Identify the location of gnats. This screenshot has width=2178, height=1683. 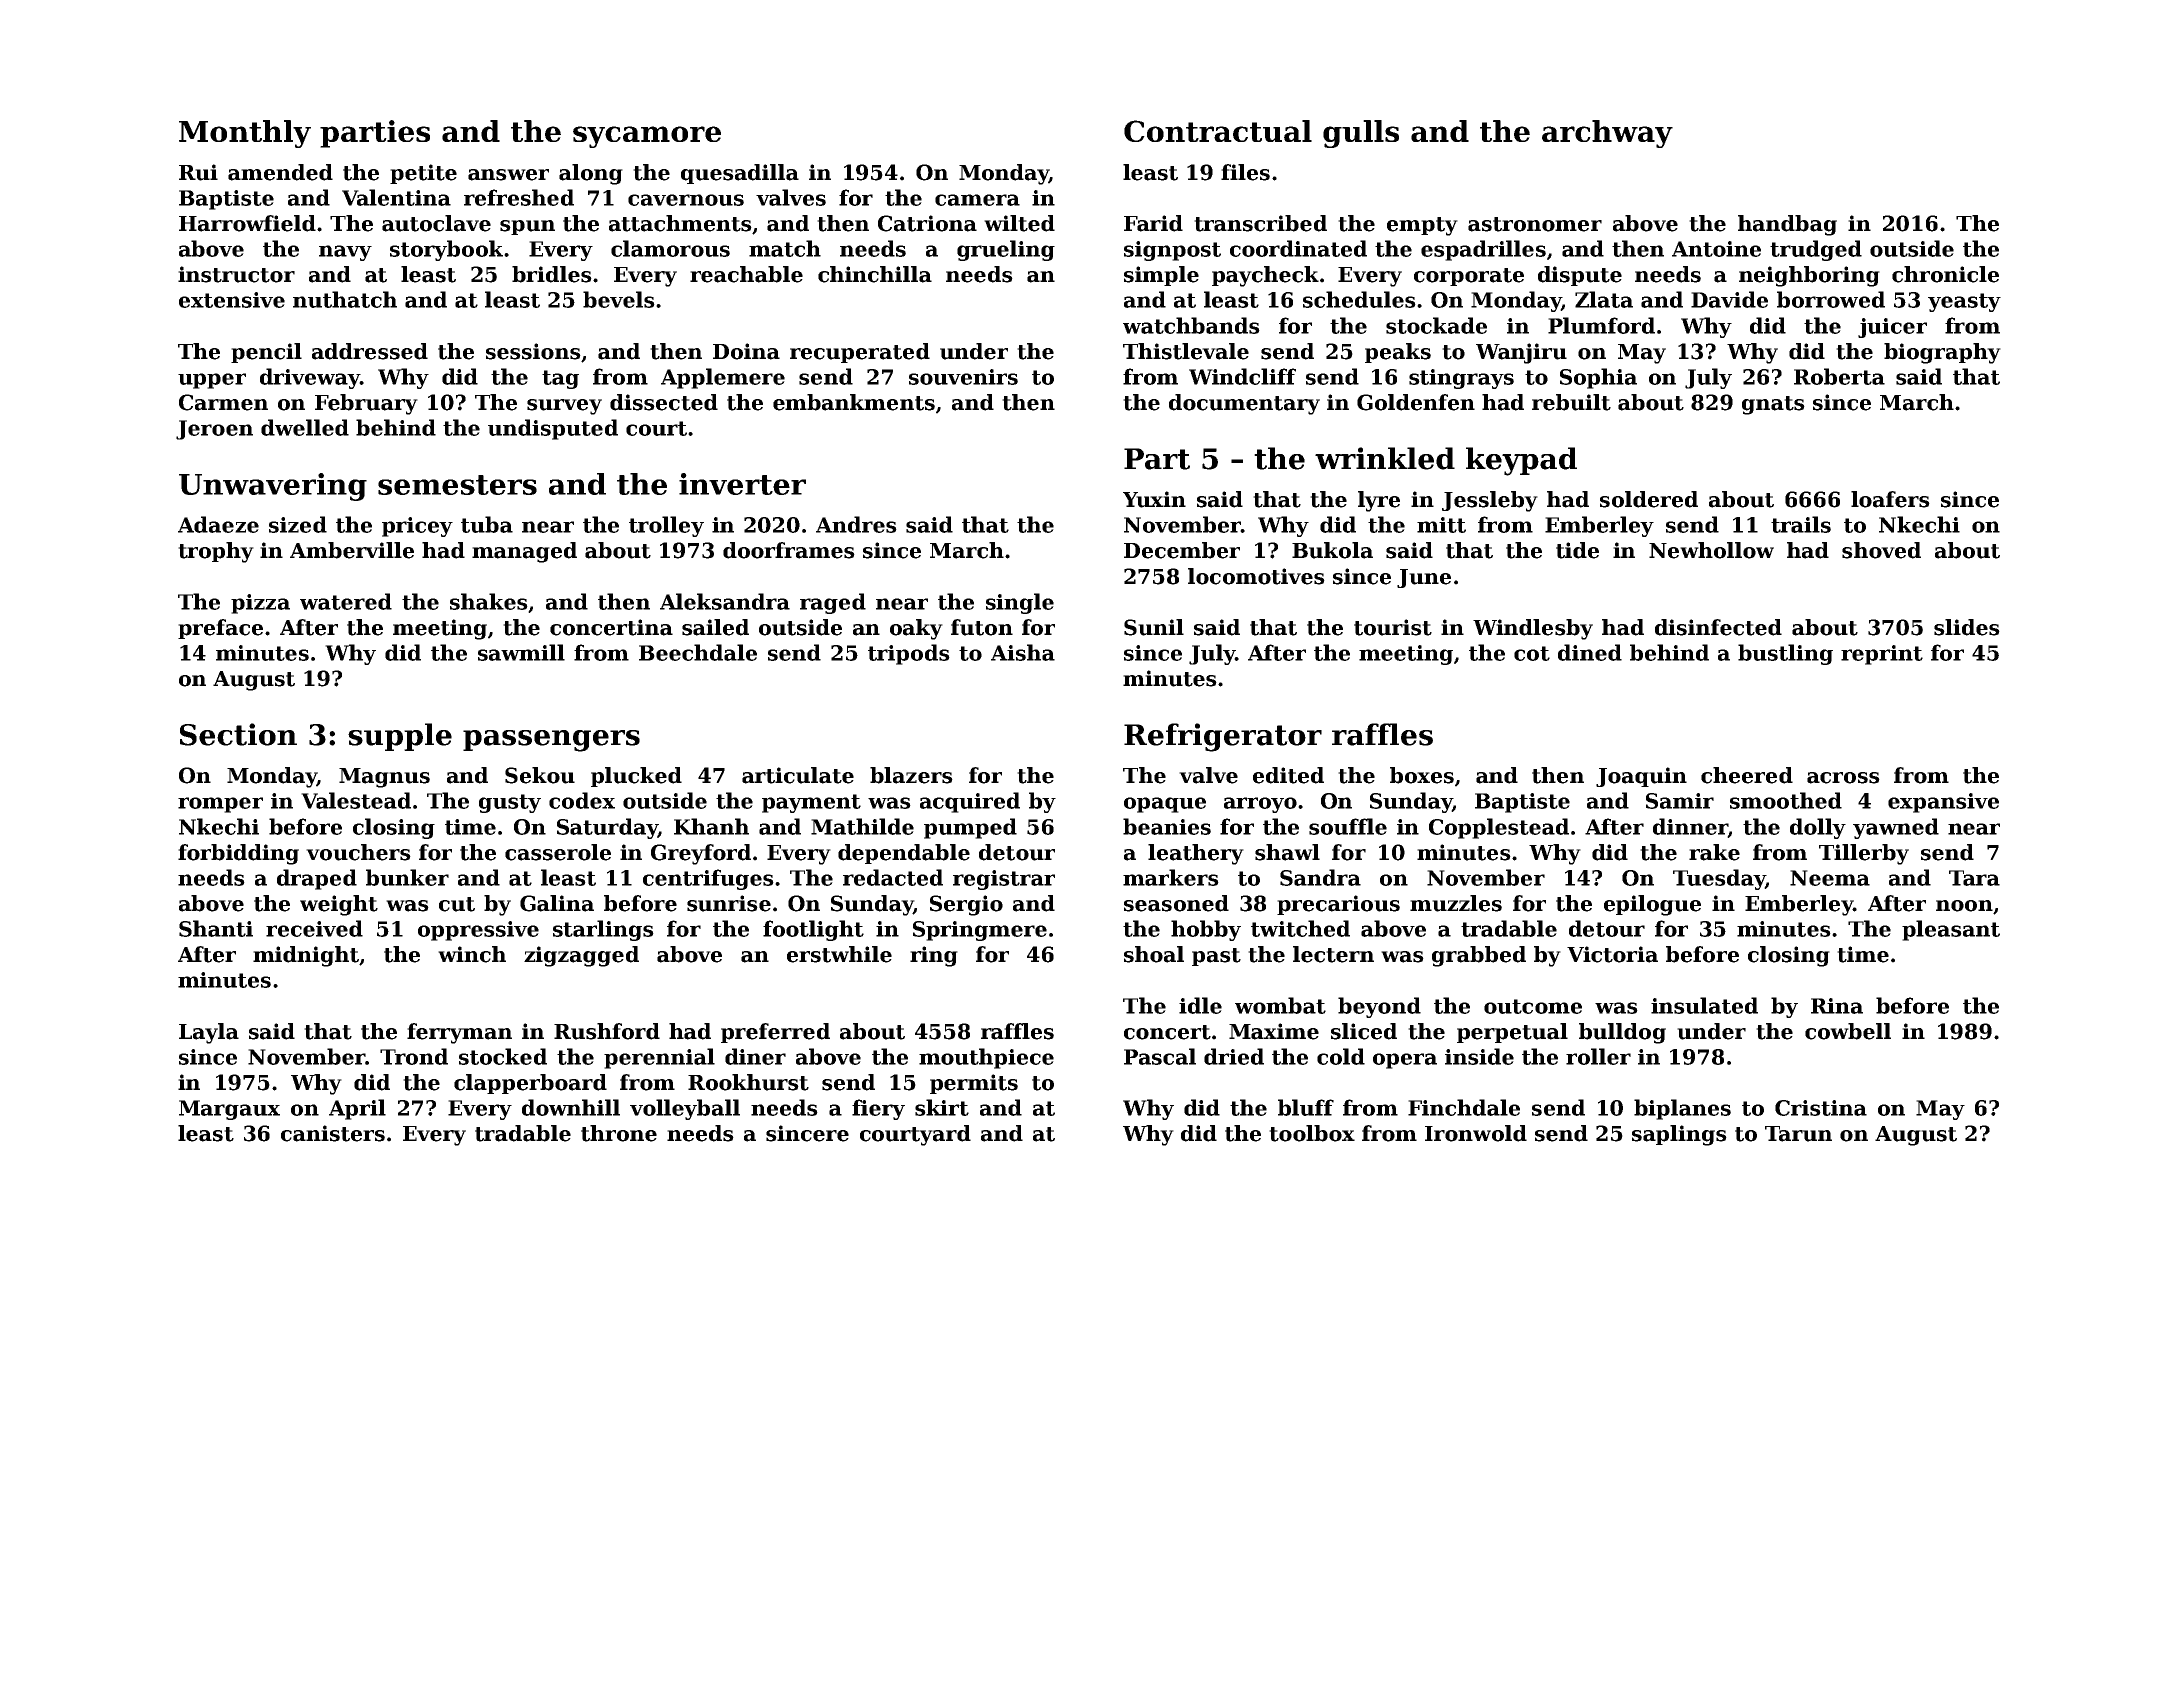
(1773, 405).
